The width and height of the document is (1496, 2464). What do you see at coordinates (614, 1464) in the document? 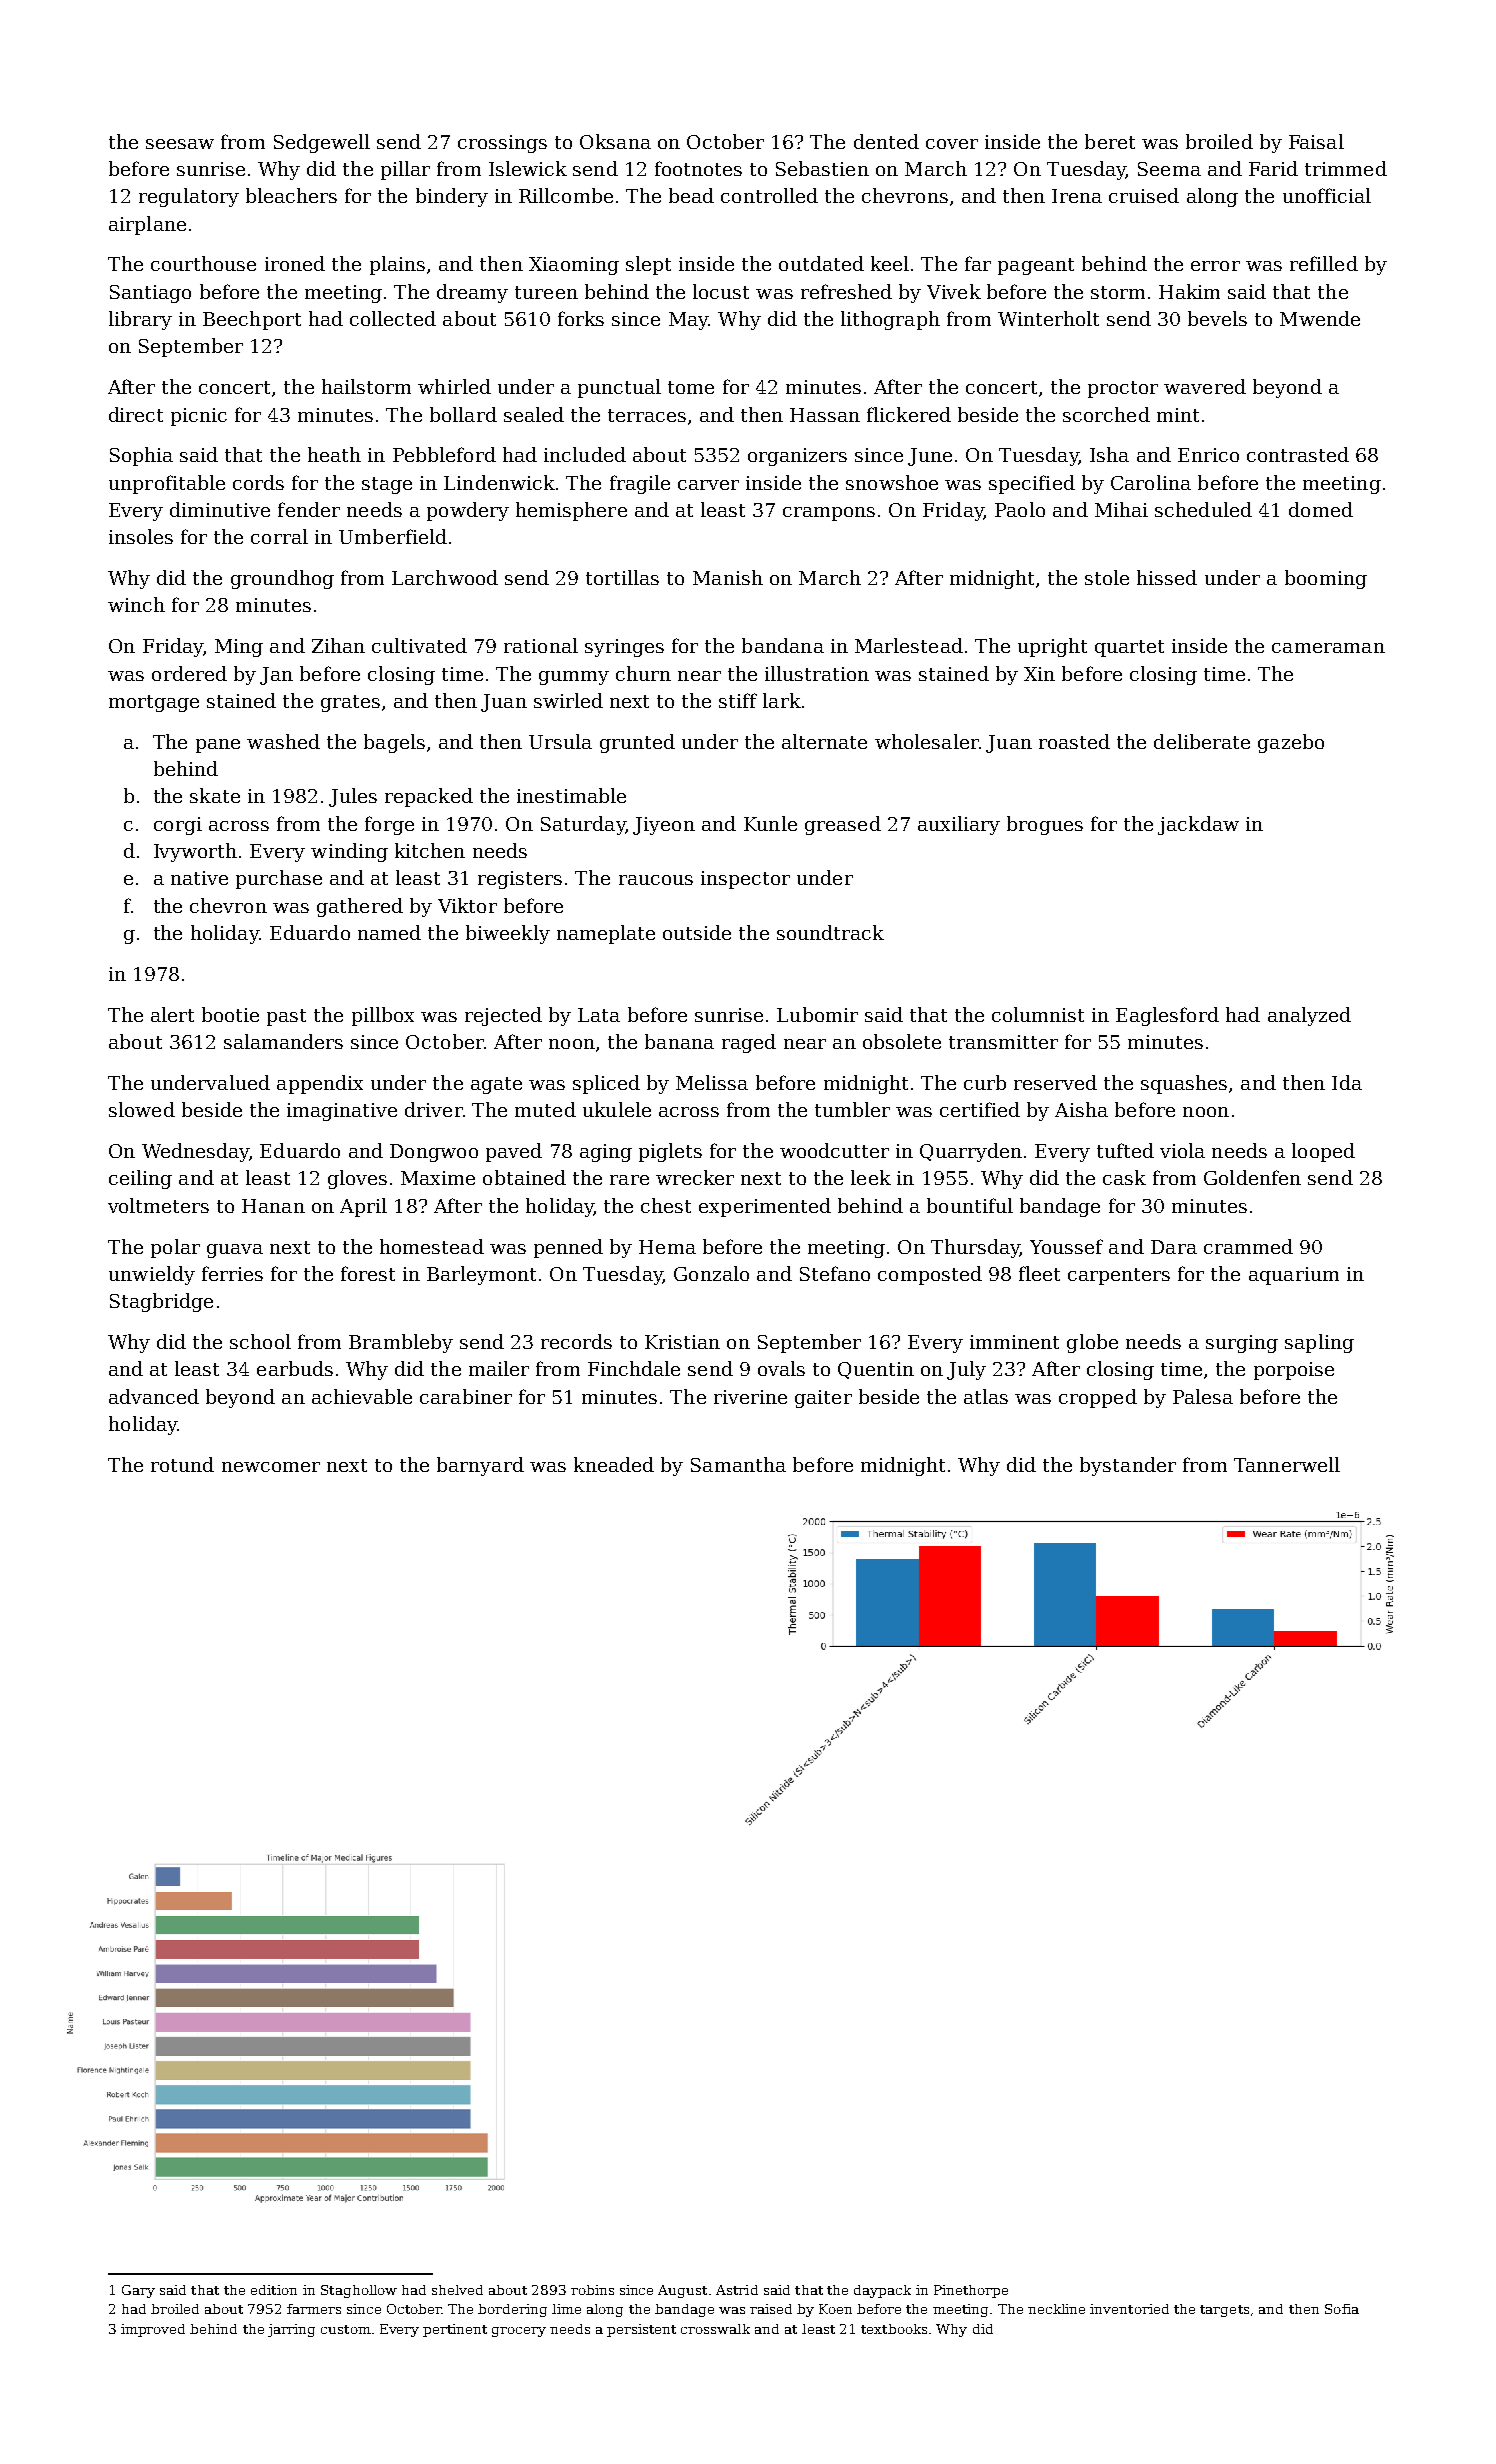
I see `kneaded` at bounding box center [614, 1464].
